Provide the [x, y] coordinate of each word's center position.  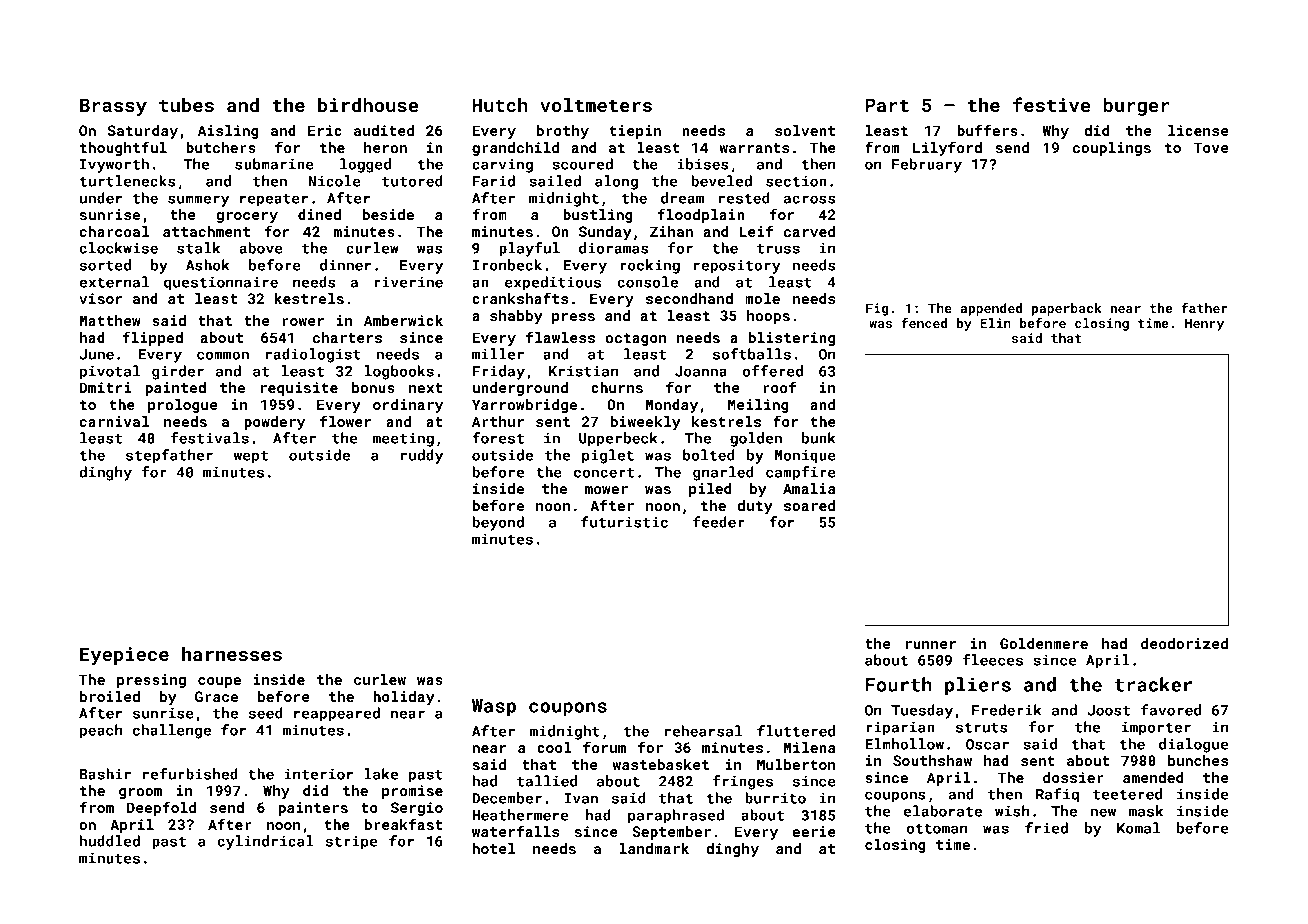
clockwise [118, 248]
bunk [819, 438]
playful [529, 249]
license [1198, 130]
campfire [801, 473]
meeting [403, 439]
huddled [110, 841]
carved [809, 231]
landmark [654, 848]
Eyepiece [124, 656]
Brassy [113, 107]
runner [930, 645]
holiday [404, 698]
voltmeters [596, 105]
